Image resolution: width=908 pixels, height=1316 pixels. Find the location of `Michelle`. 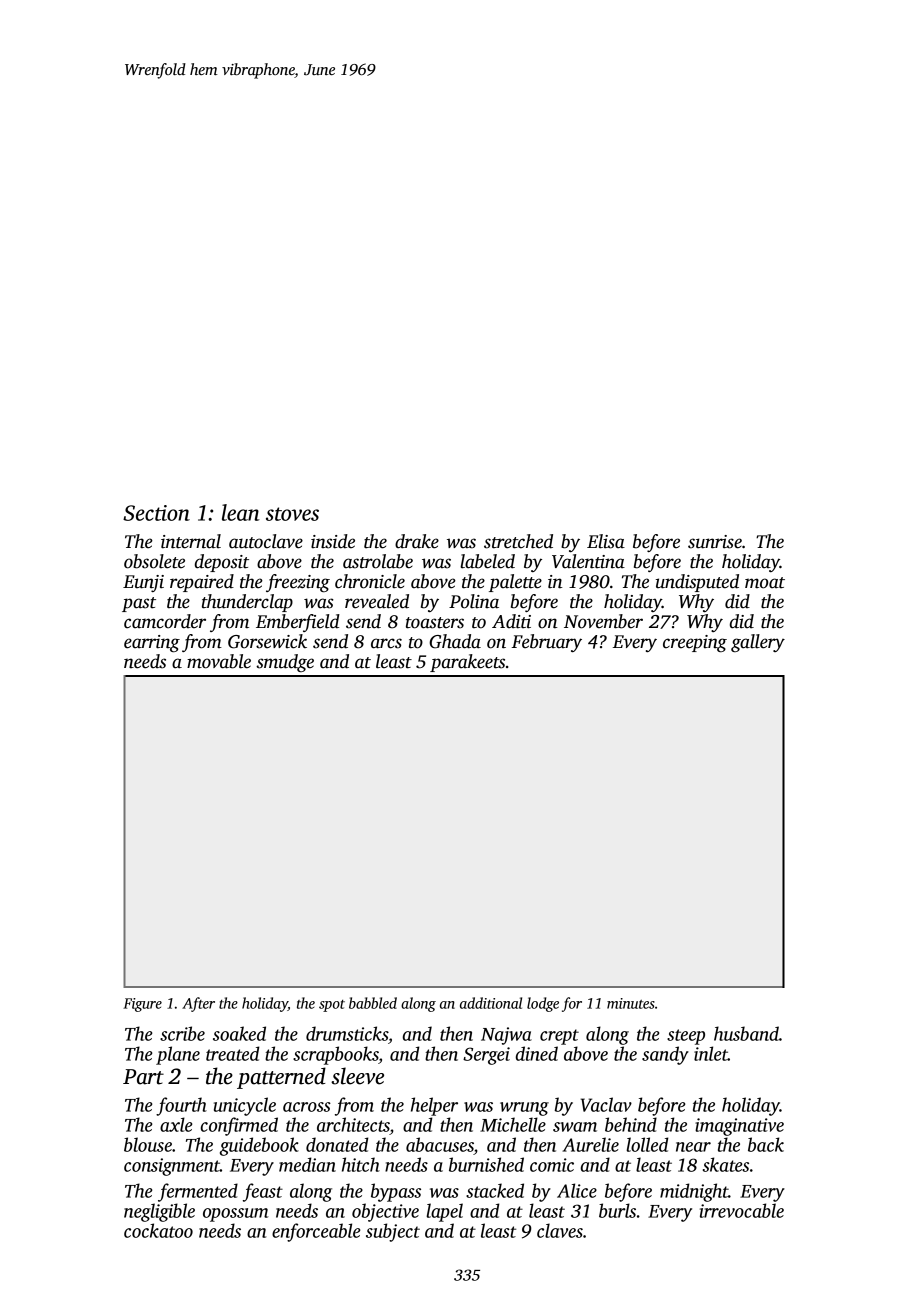

Michelle is located at coordinates (513, 1124).
